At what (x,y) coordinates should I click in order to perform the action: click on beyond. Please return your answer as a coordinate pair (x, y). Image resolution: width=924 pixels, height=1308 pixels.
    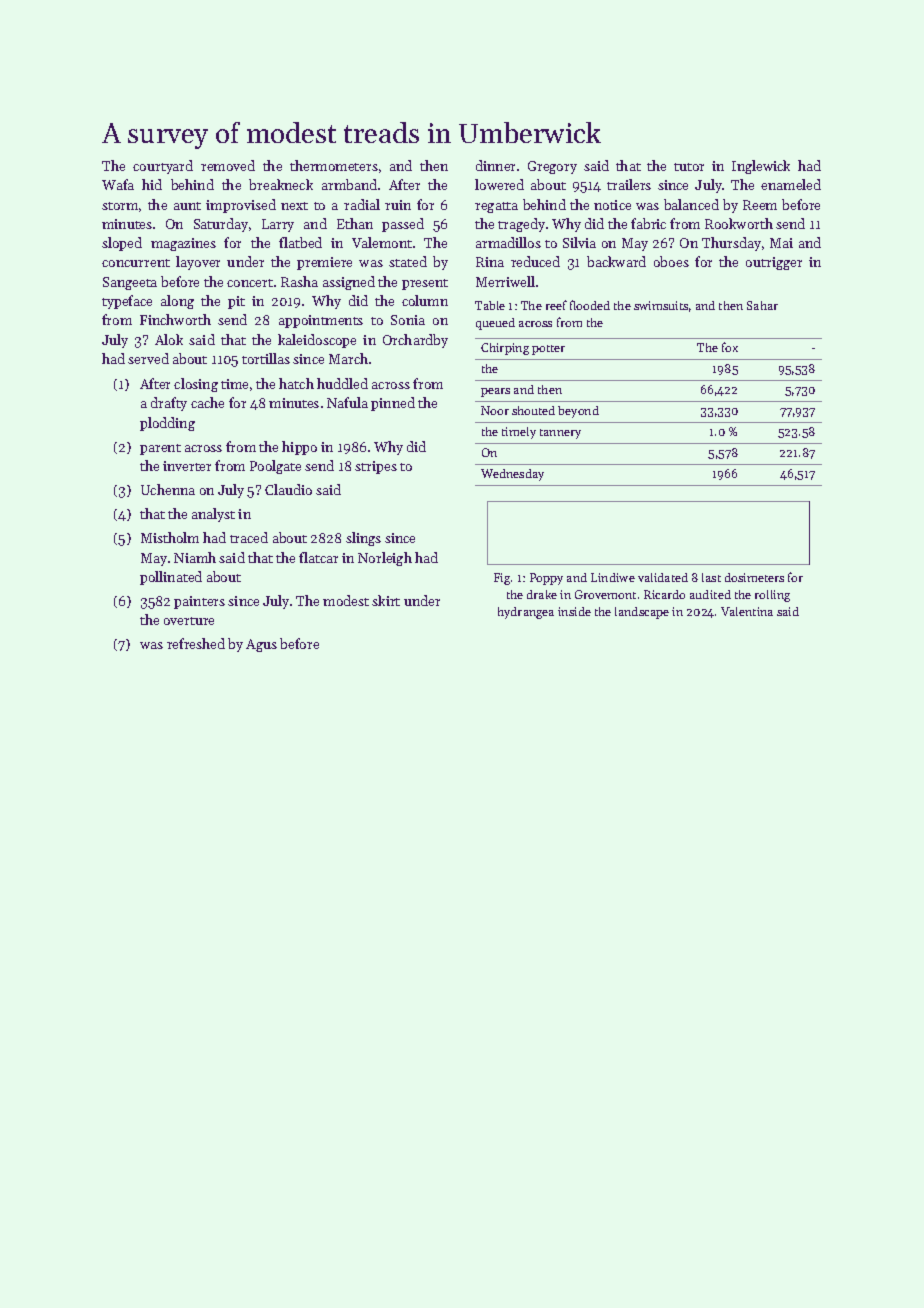
    Looking at the image, I should click on (578, 412).
